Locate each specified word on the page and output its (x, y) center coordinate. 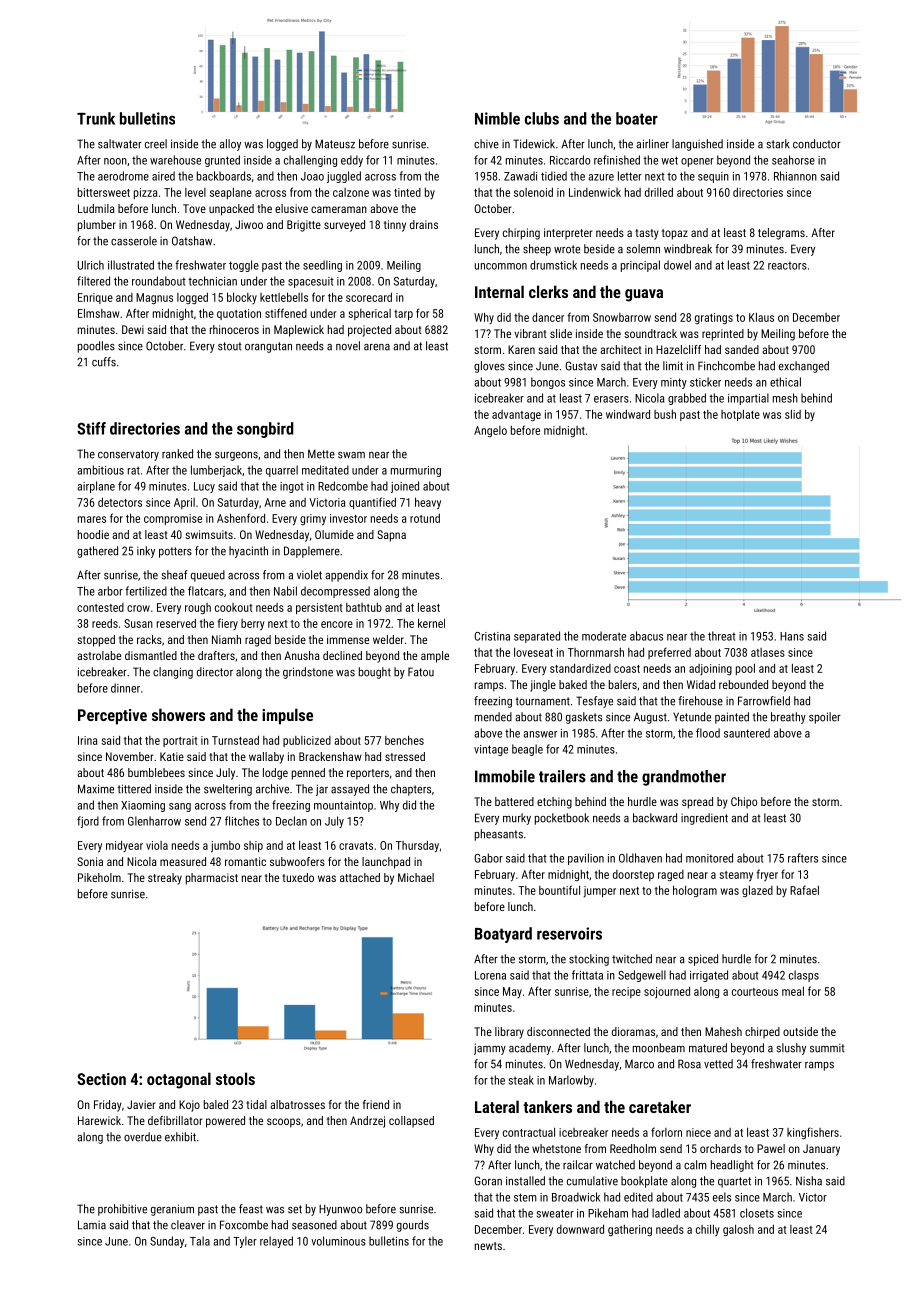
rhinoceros (234, 329)
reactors (787, 265)
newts (488, 1246)
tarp (403, 315)
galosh (738, 1230)
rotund (425, 518)
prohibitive (122, 1210)
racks (149, 639)
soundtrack (650, 333)
